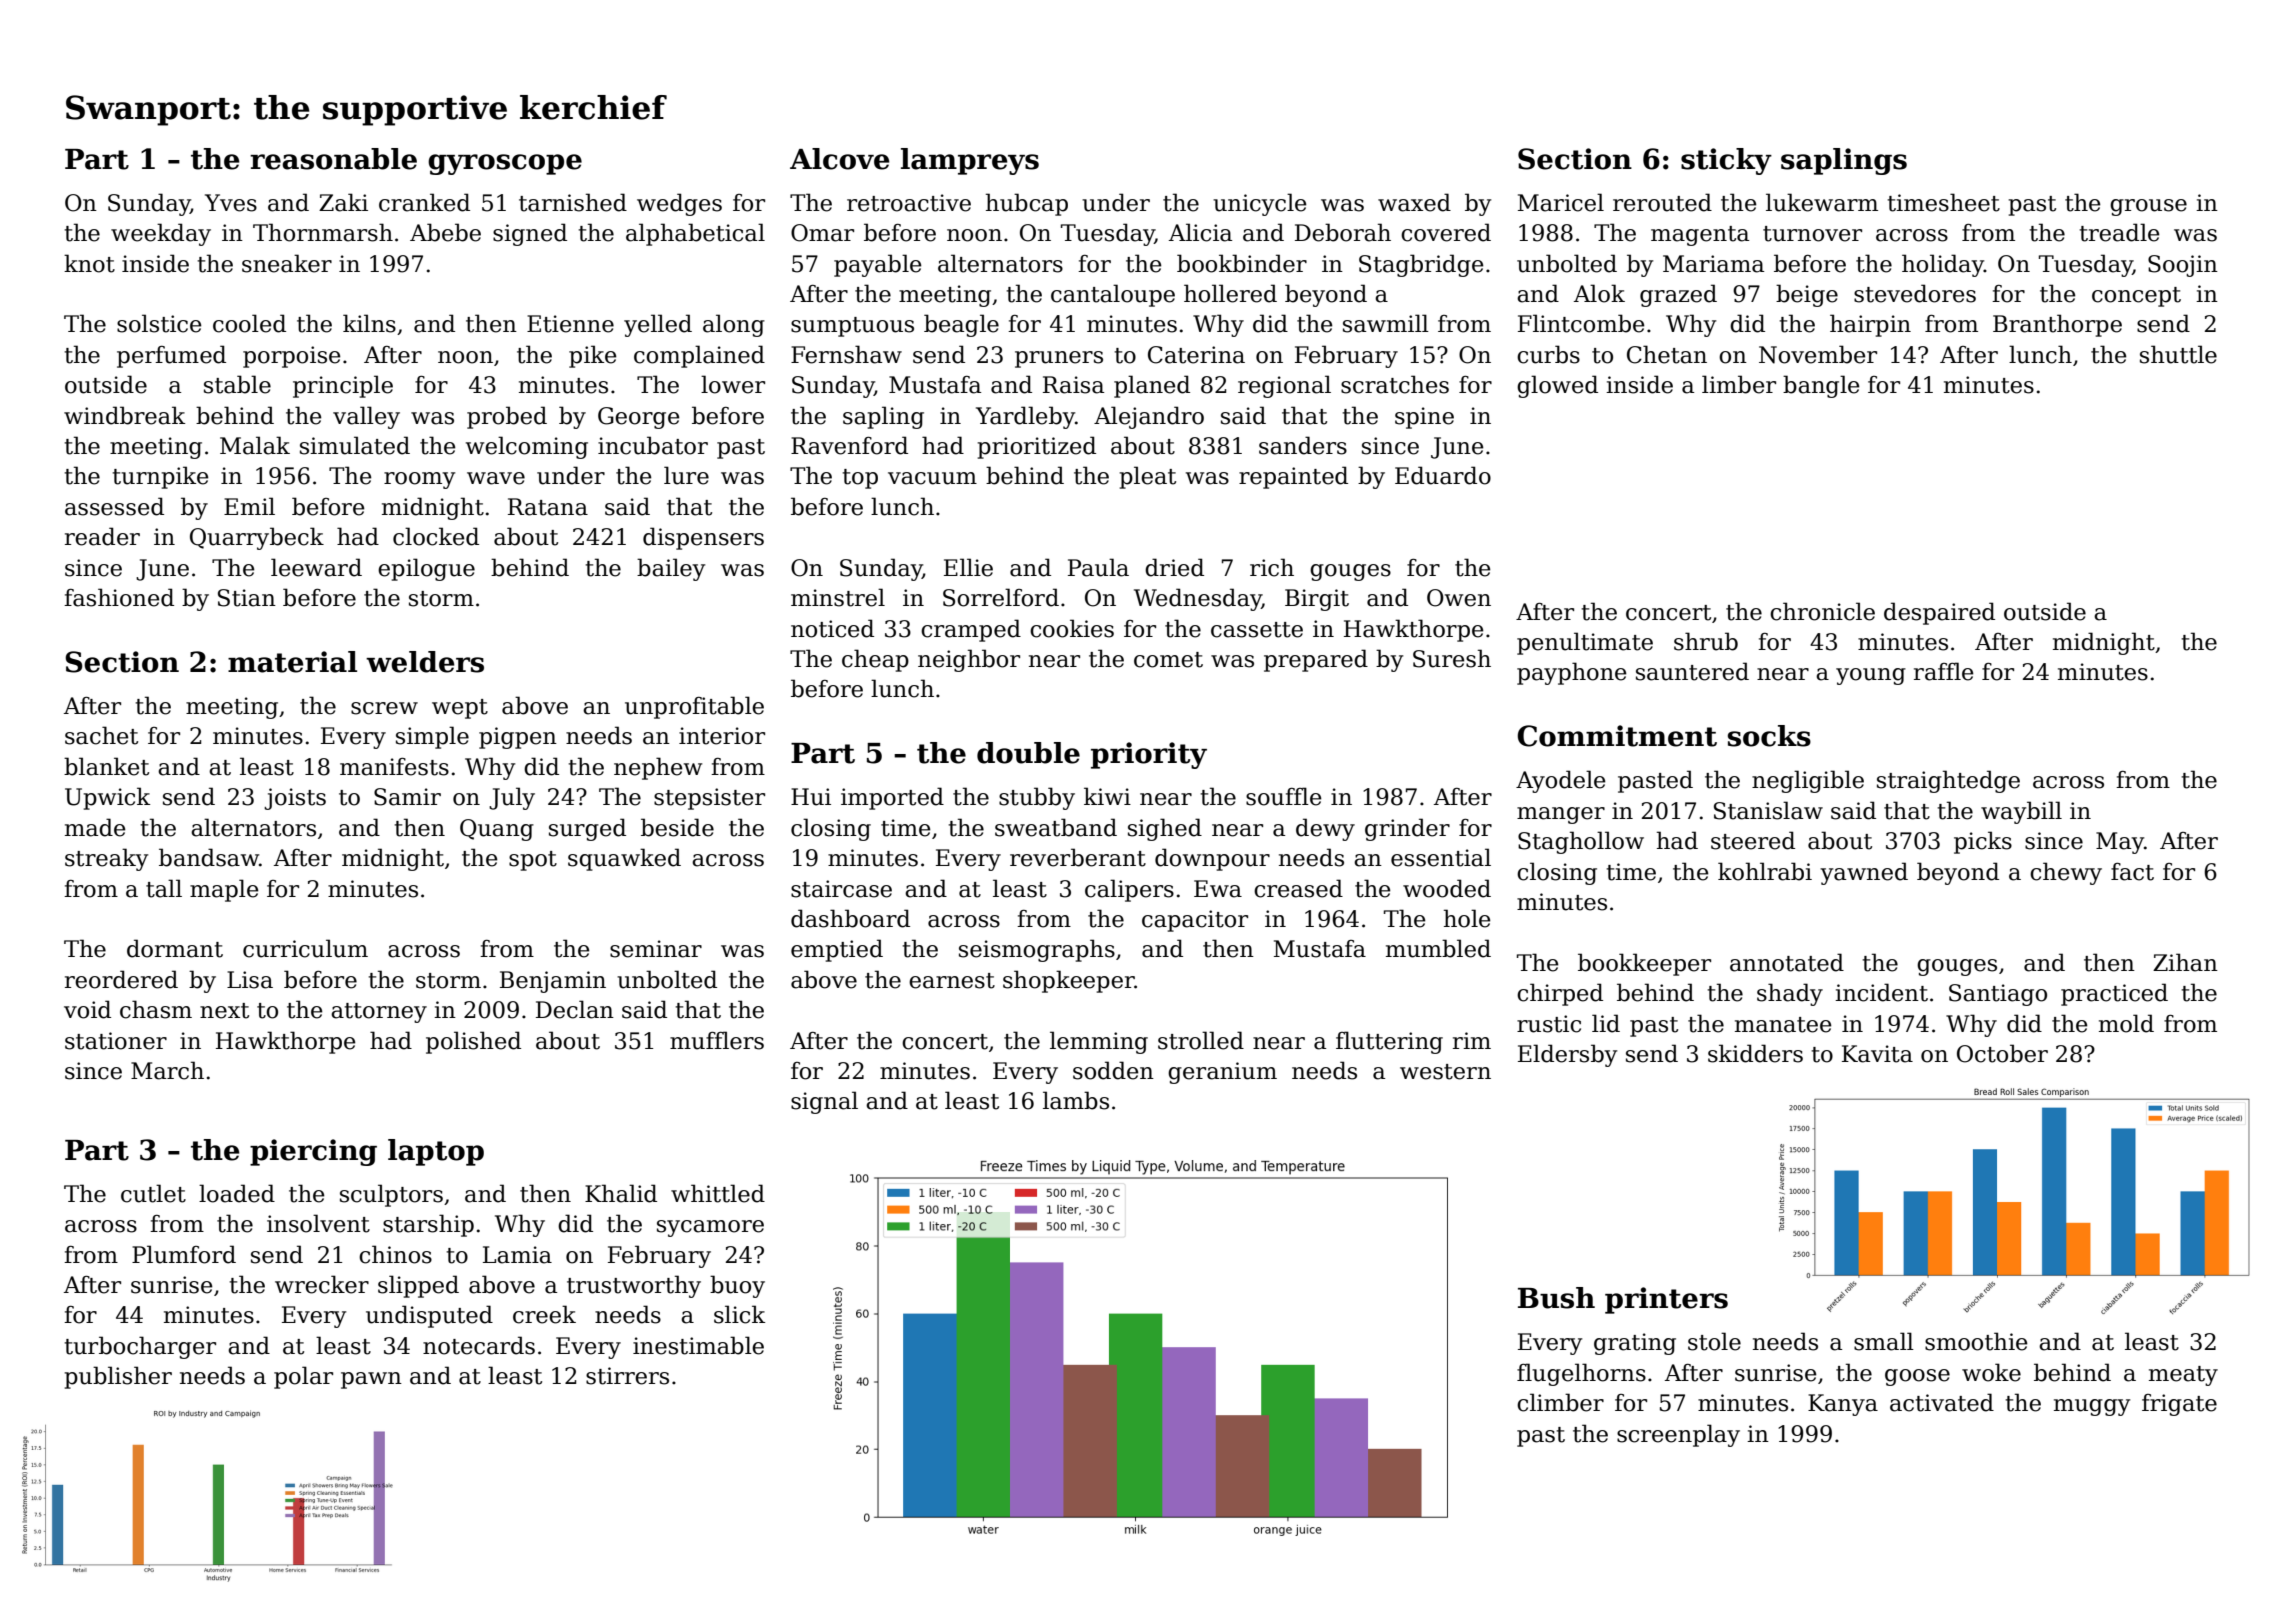 This screenshot has width=2282, height=1614. I want to click on hubcap, so click(1027, 204).
